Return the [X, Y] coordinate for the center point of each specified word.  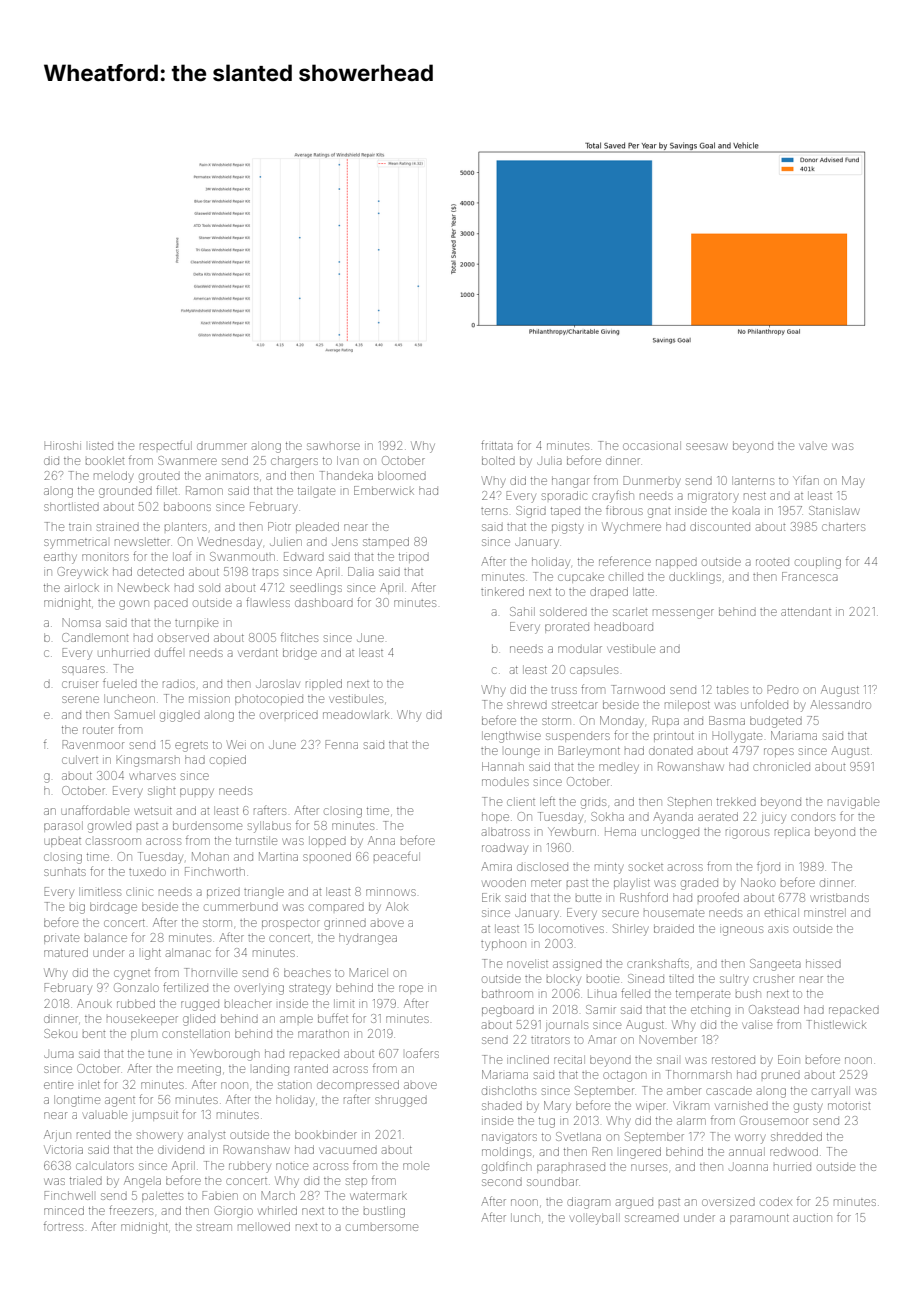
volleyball [595, 1219]
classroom [113, 841]
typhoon [503, 945]
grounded [125, 493]
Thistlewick [836, 1024]
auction [812, 1218]
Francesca [810, 576]
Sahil [522, 611]
